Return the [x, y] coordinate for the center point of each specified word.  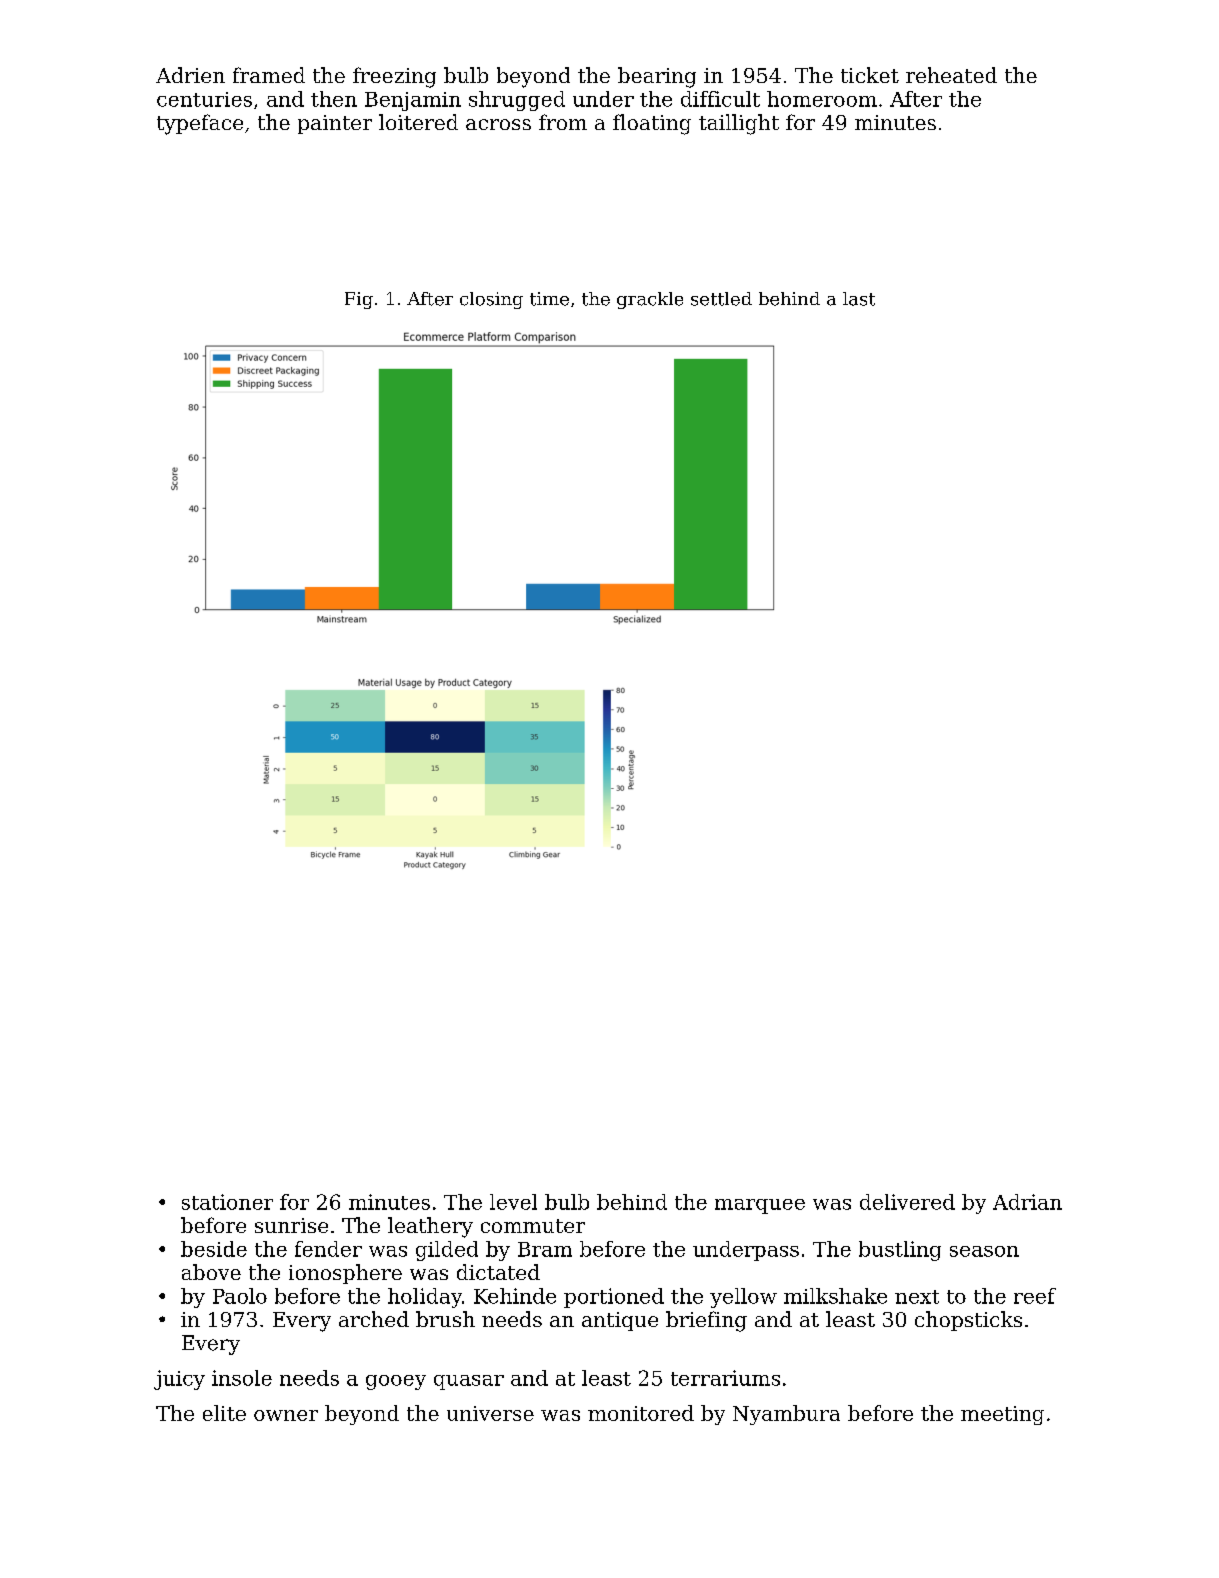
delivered [907, 1202]
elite [224, 1413]
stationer [227, 1202]
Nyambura [786, 1415]
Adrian [1027, 1202]
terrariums [725, 1378]
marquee [760, 1206]
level [513, 1202]
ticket [870, 75]
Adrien [190, 75]
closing [491, 300]
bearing [657, 77]
